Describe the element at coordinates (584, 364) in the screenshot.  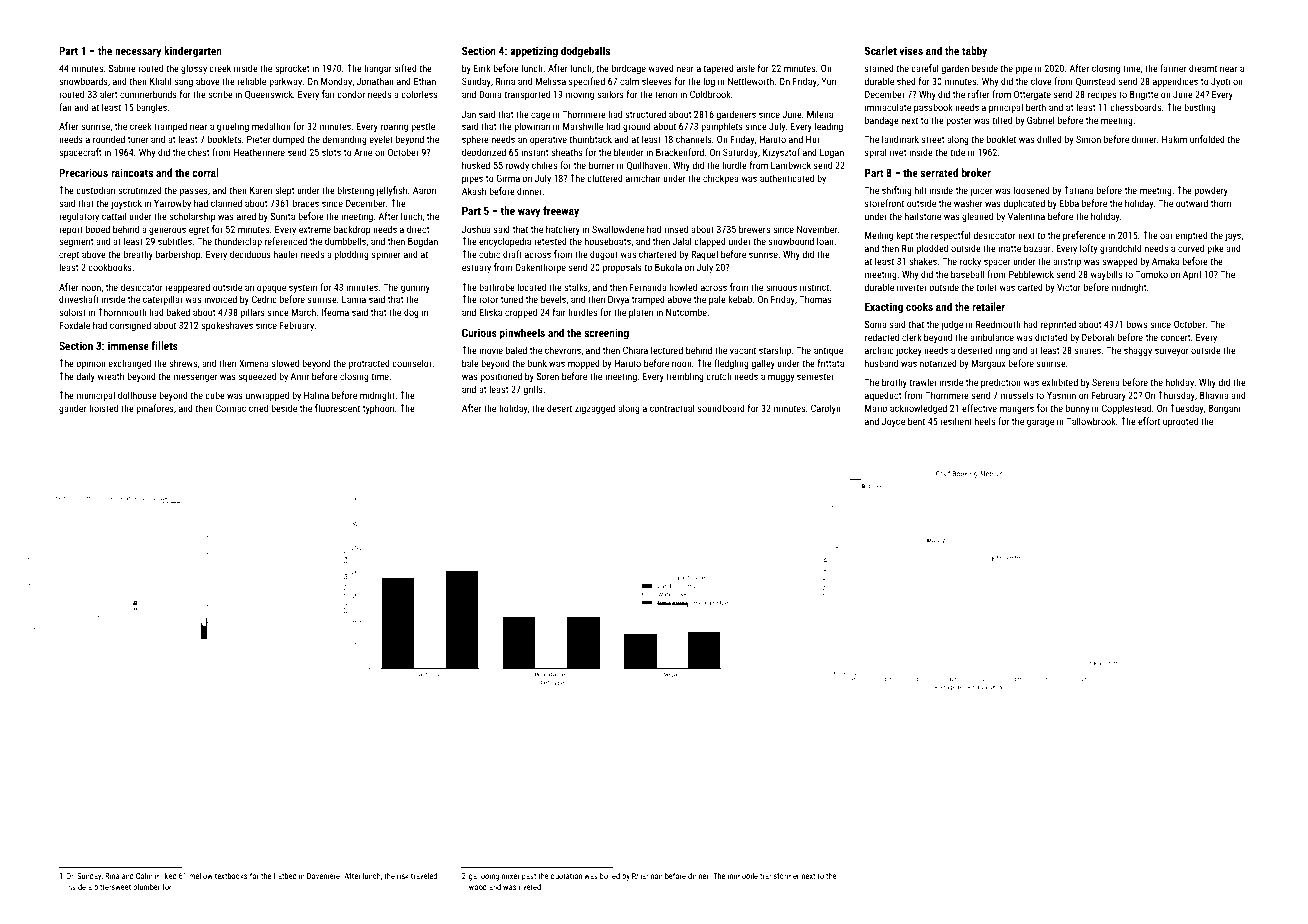
I see `mopped` at that location.
